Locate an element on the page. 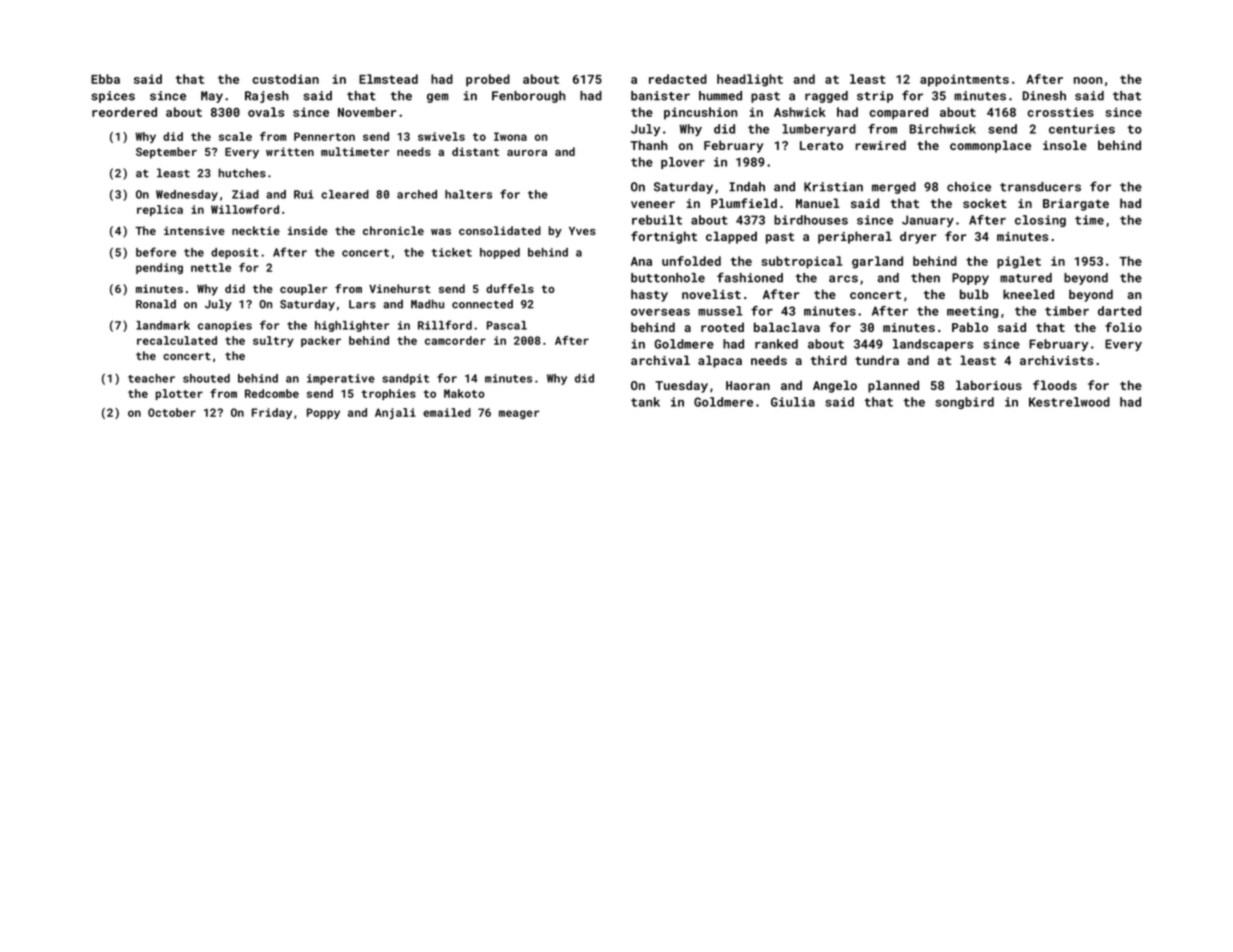  pincushion is located at coordinates (700, 113).
